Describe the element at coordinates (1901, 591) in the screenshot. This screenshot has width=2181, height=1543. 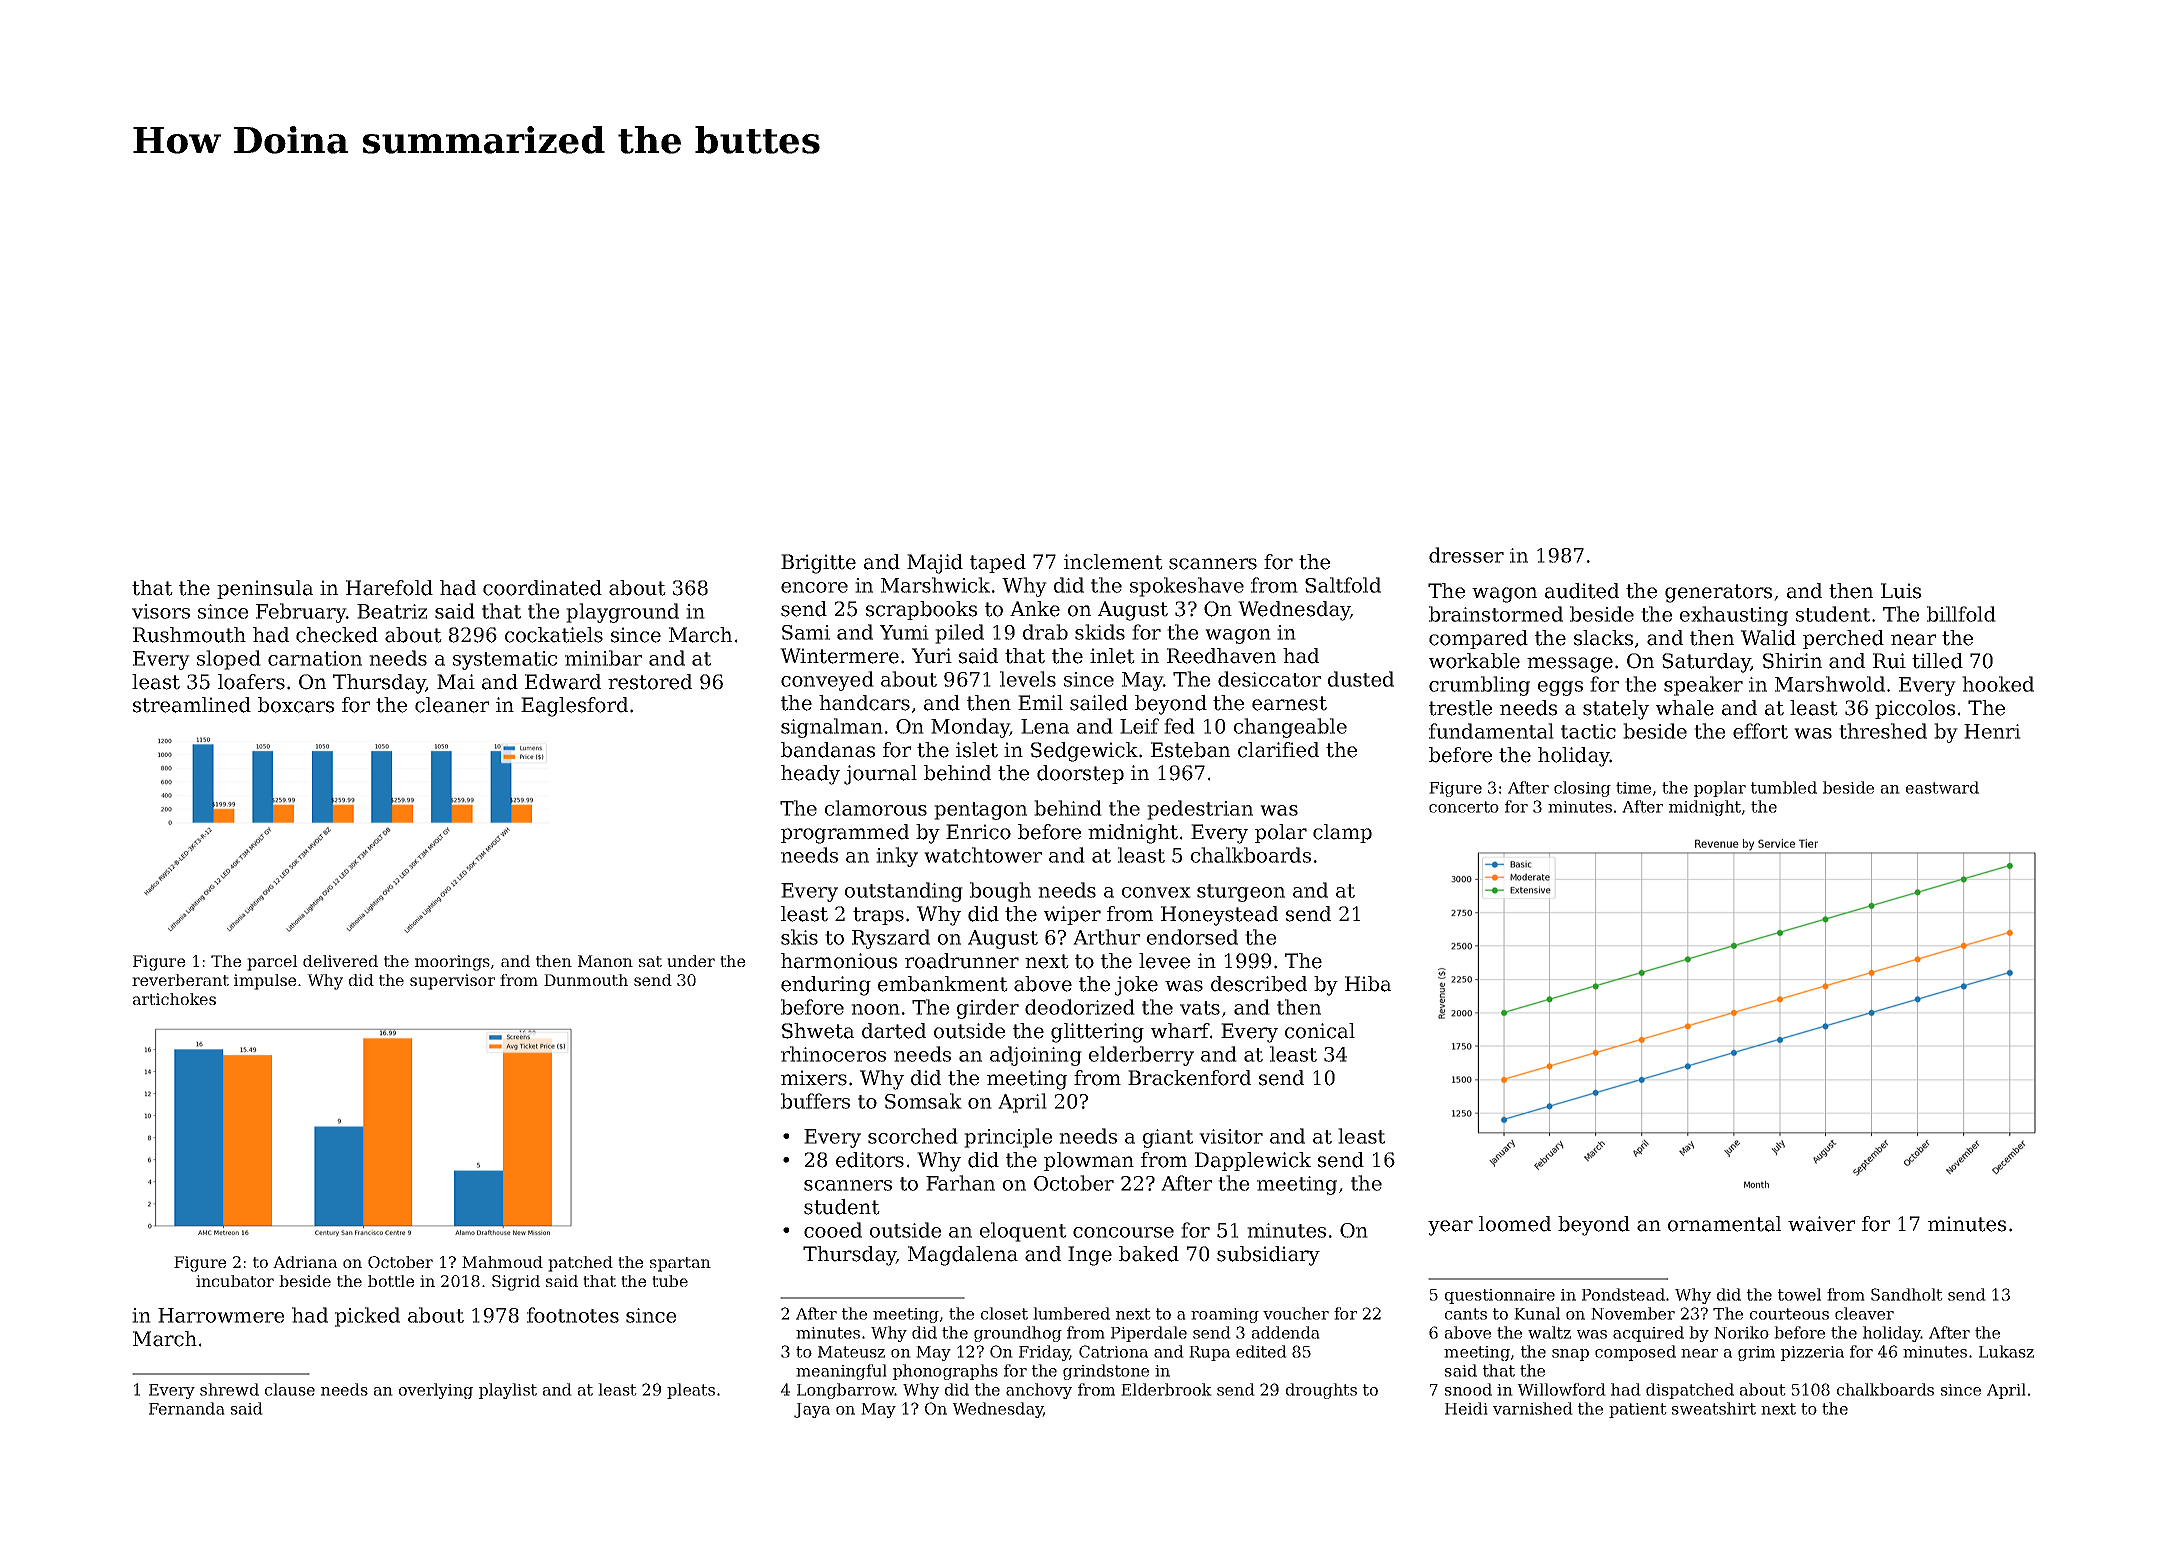
I see `Luis` at that location.
